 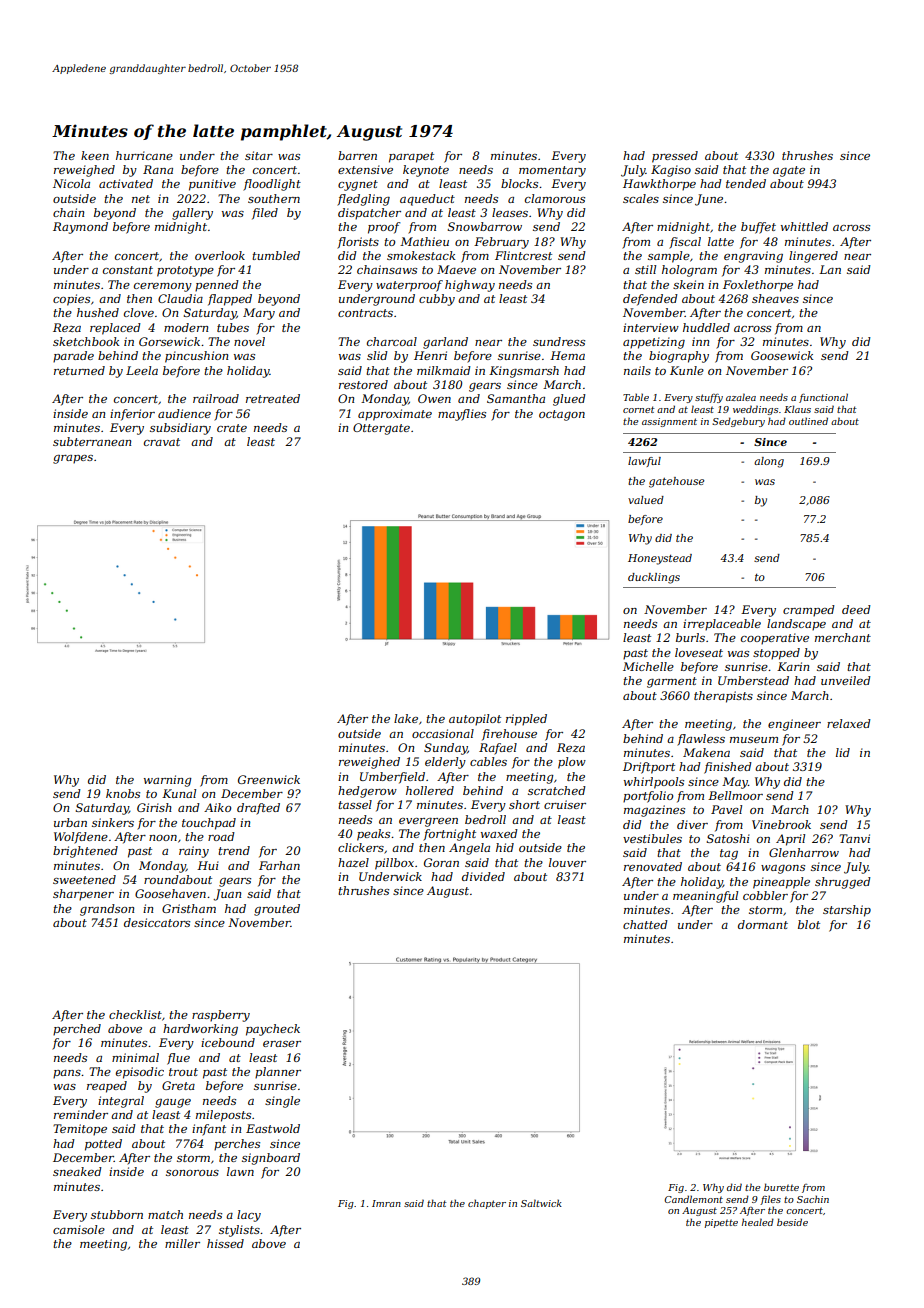 What do you see at coordinates (128, 270) in the page?
I see `constant` at bounding box center [128, 270].
